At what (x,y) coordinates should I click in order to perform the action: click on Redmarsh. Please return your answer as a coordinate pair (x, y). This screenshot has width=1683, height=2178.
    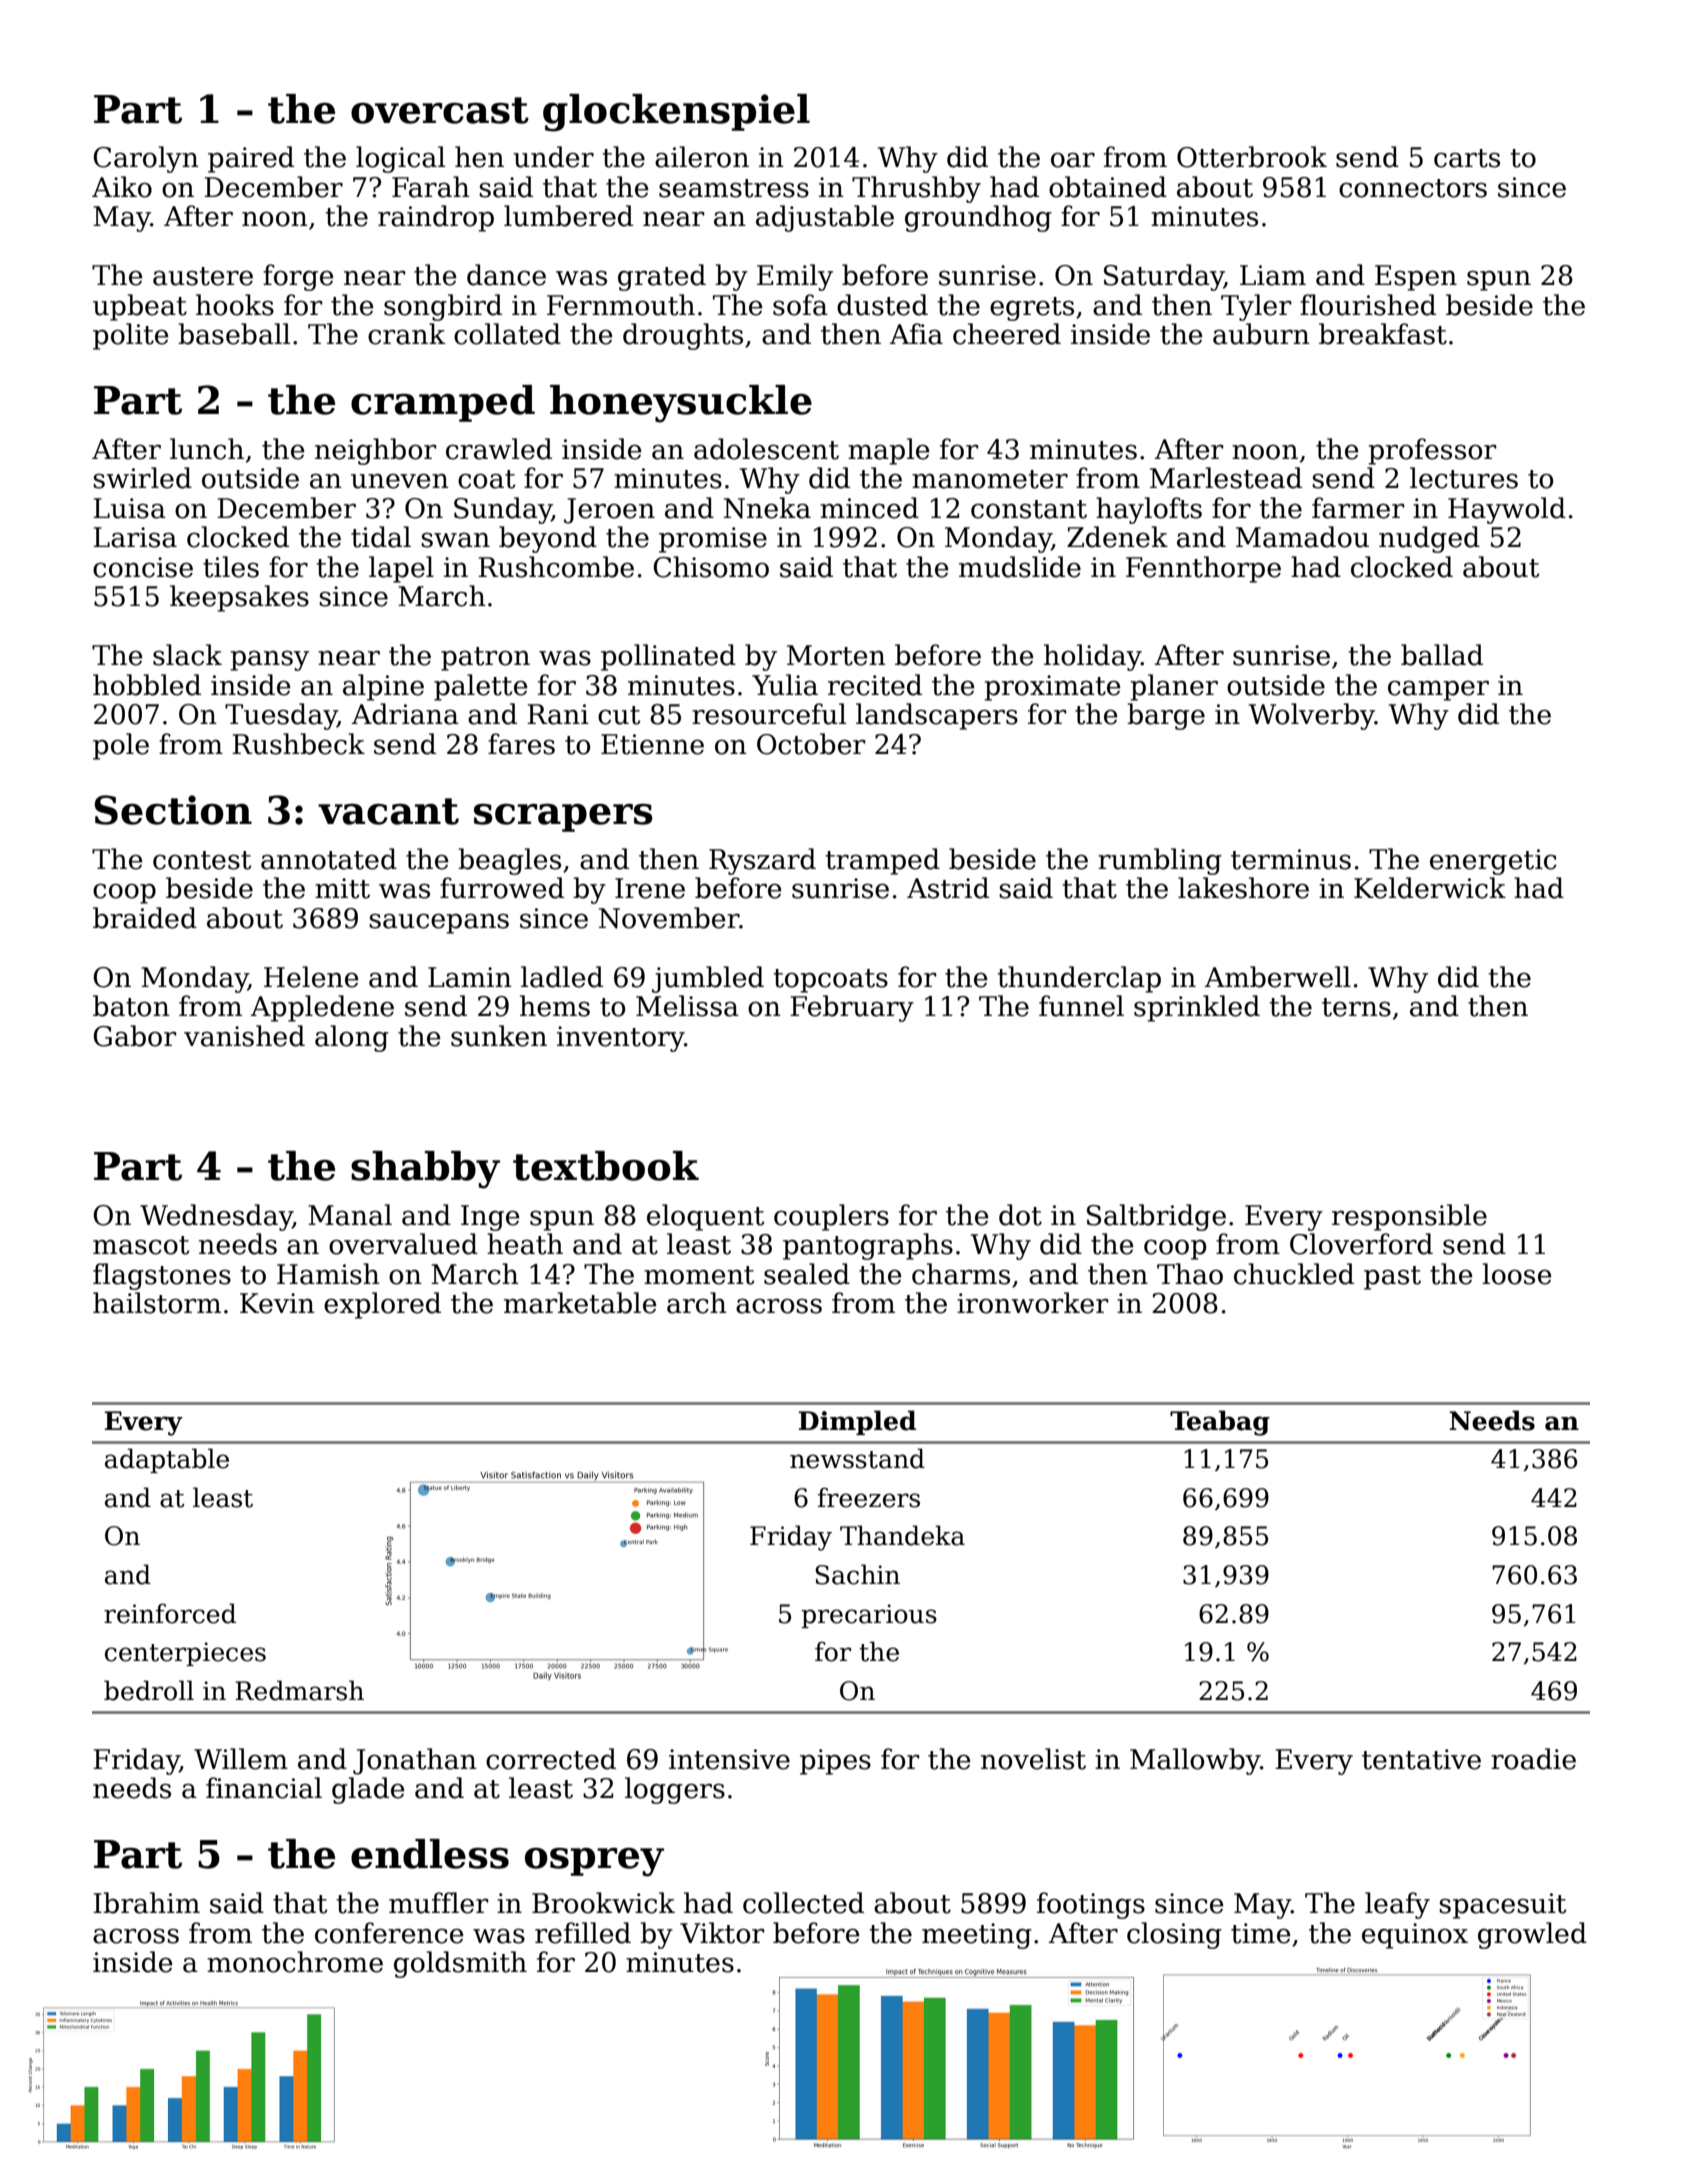
    Looking at the image, I should click on (299, 1690).
